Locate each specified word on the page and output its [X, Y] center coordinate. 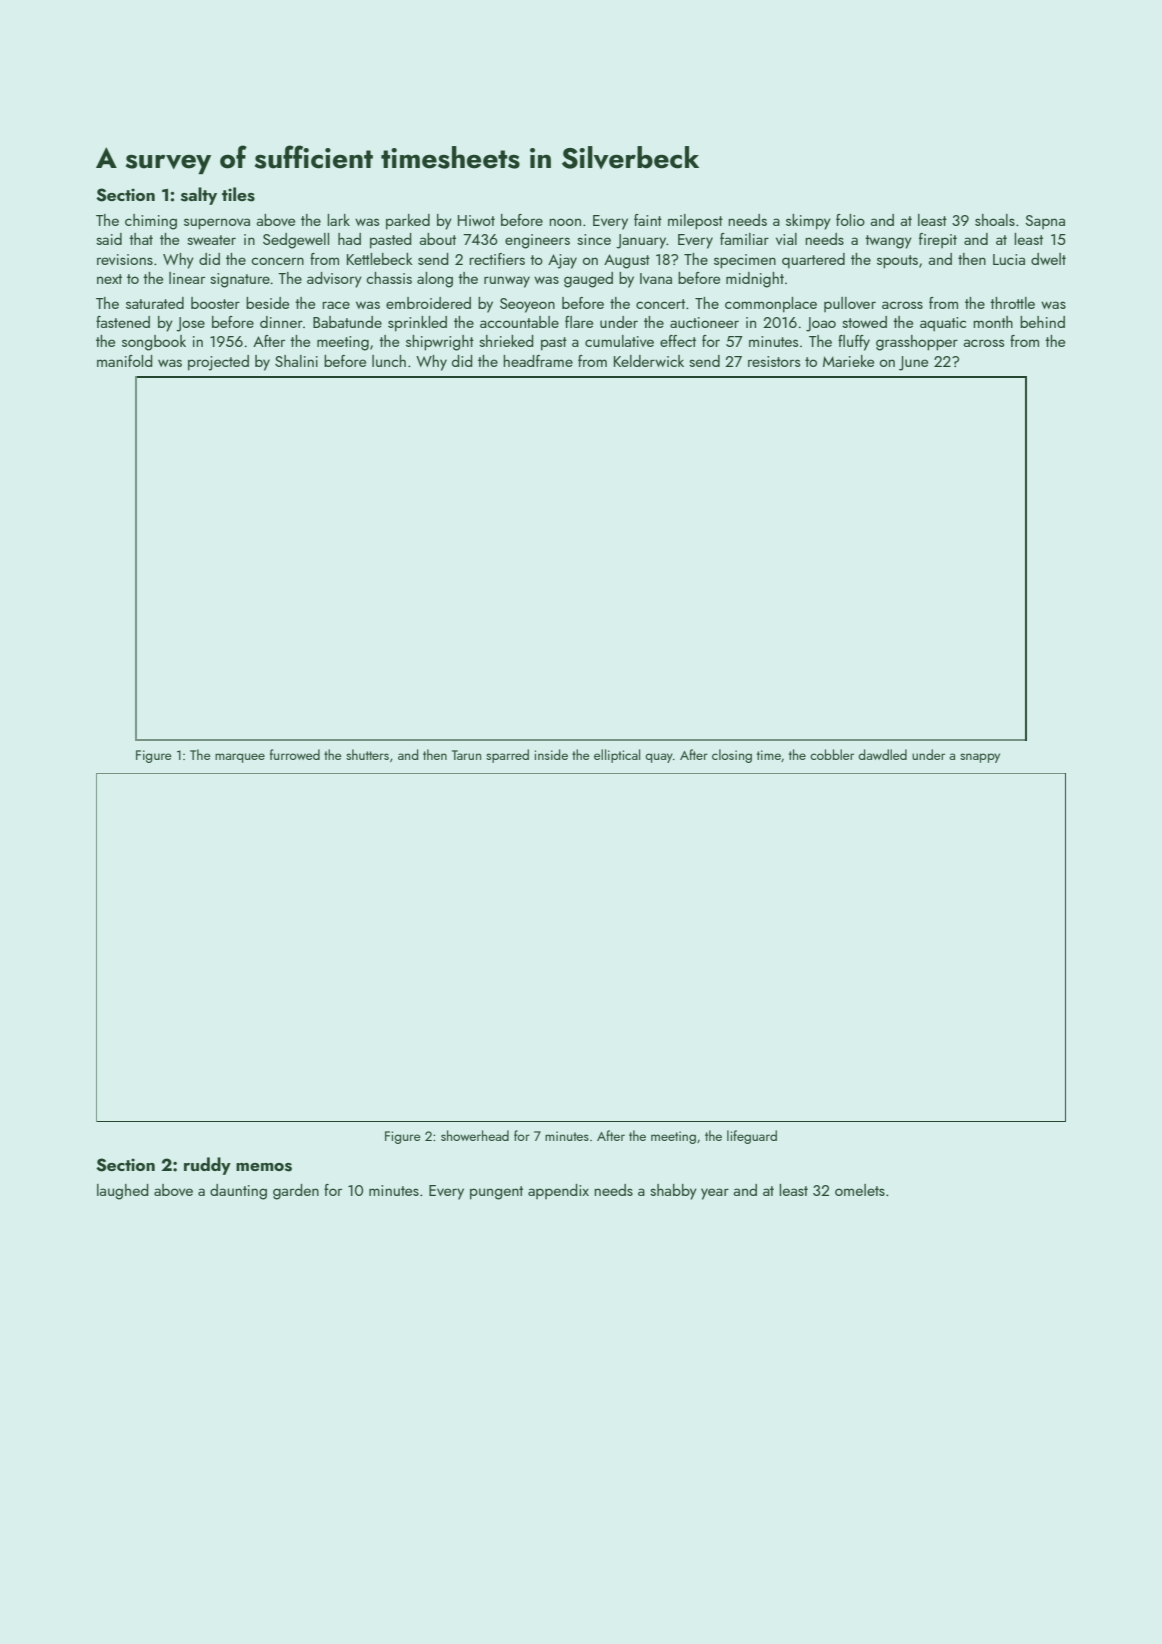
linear [187, 278]
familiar [744, 239]
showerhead [475, 1135]
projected [218, 363]
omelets [860, 1190]
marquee [240, 758]
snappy [980, 758]
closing [732, 756]
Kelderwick [649, 361]
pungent [496, 1193]
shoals [995, 220]
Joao [821, 324]
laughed [123, 1192]
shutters [367, 754]
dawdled [882, 754]
